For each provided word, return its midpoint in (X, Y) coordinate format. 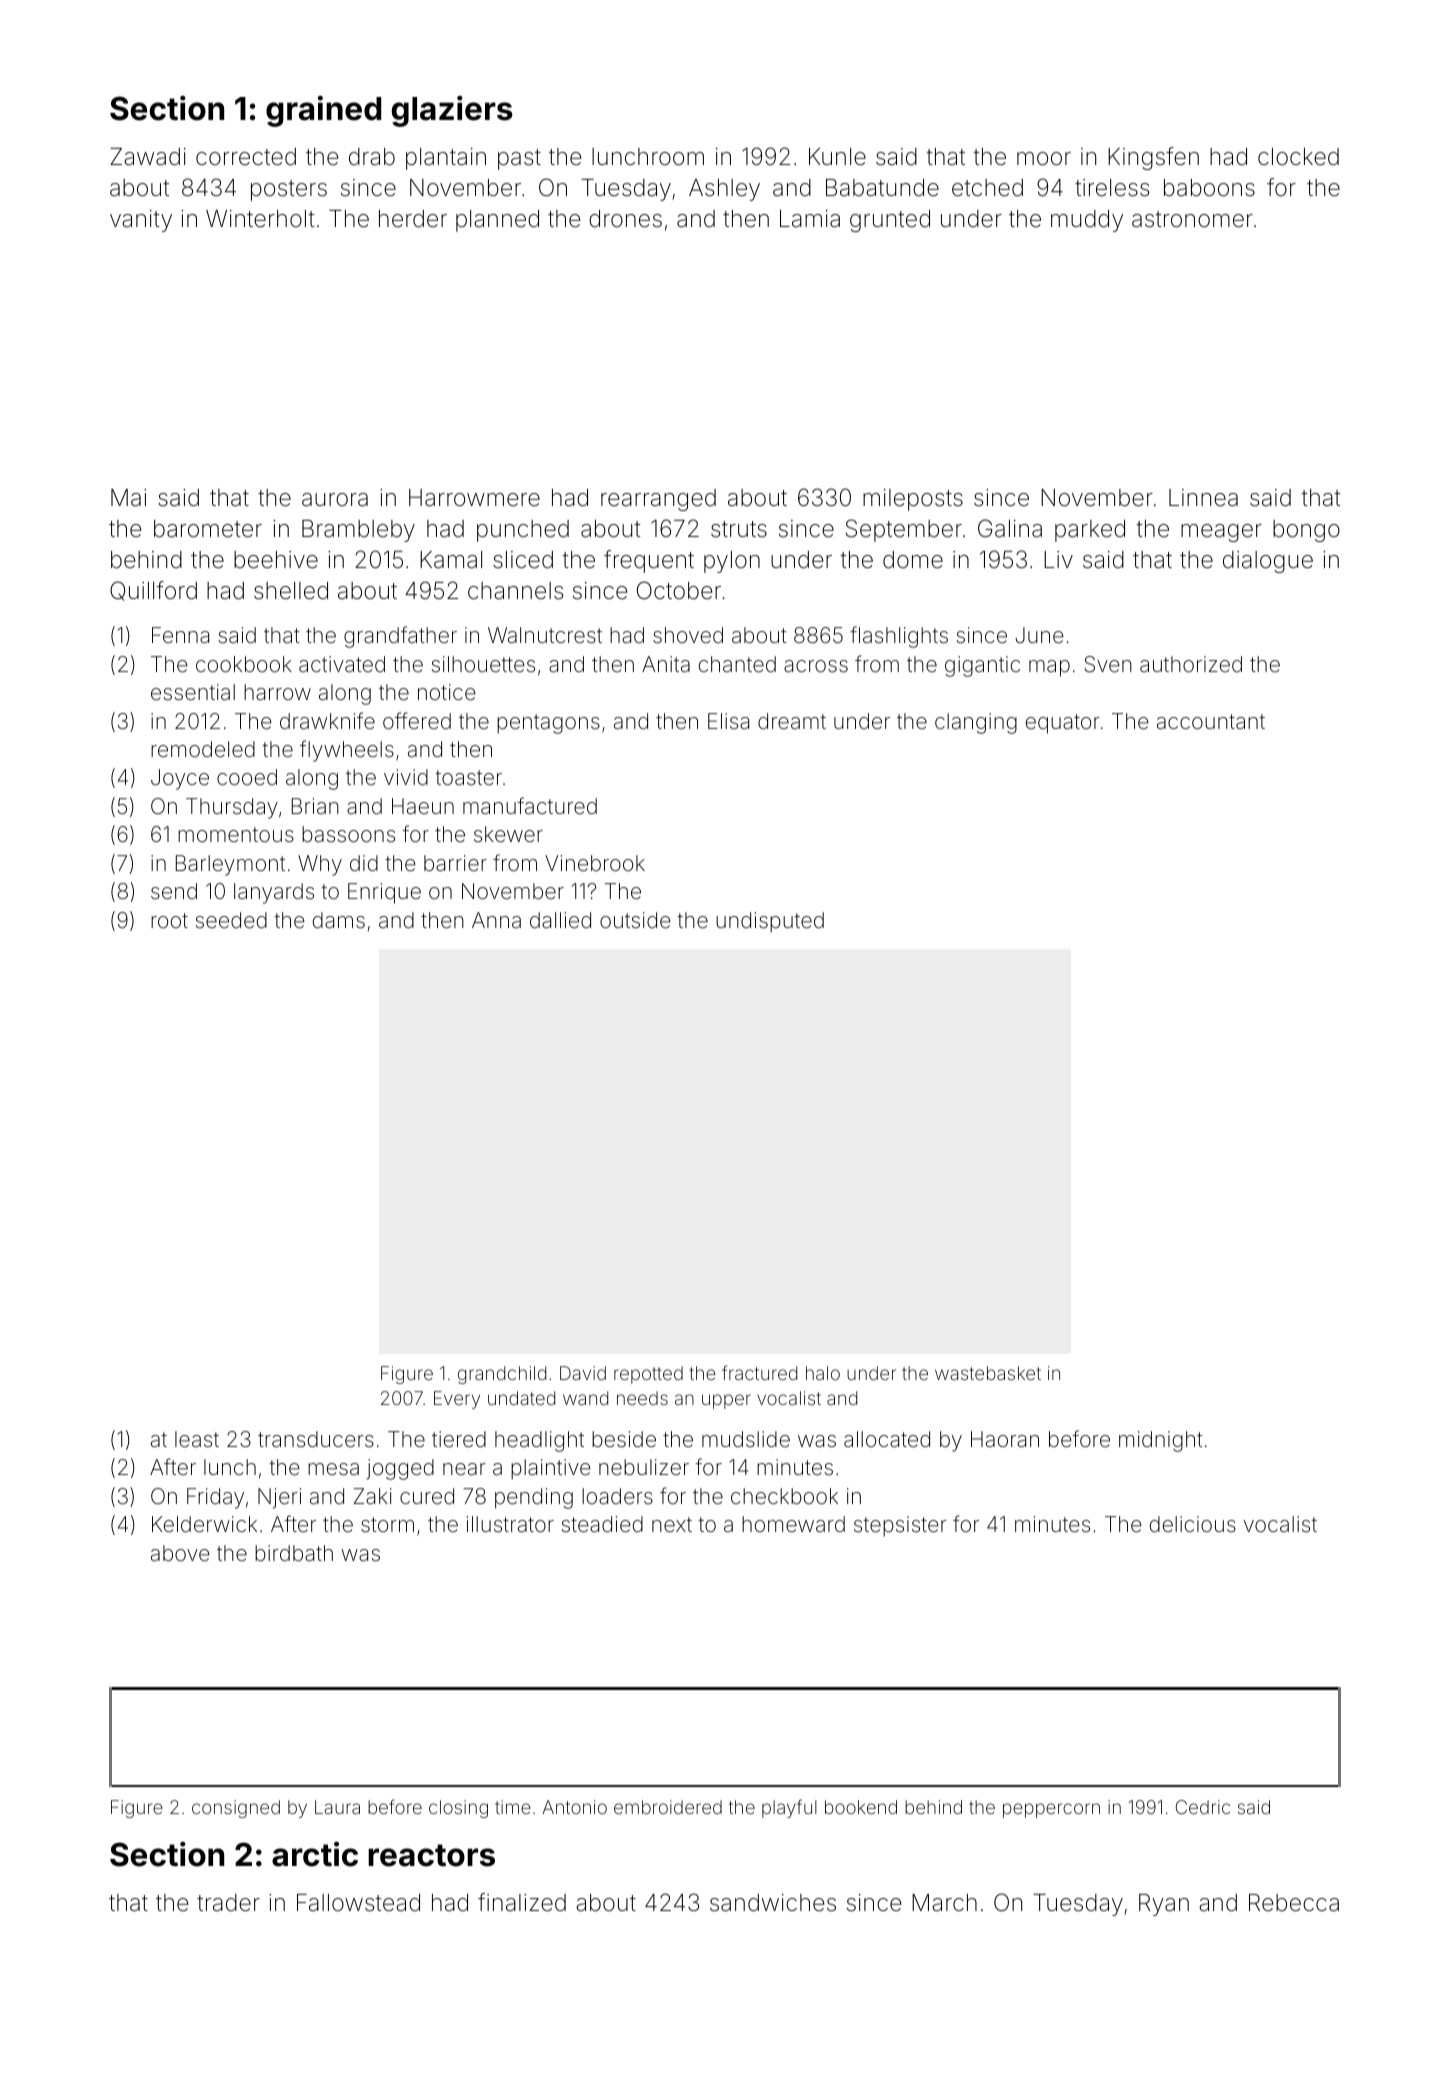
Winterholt (260, 219)
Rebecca (1294, 1903)
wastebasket (988, 1373)
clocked (1298, 157)
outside (635, 920)
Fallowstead (358, 1903)
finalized (522, 1902)
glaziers (452, 111)
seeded (231, 920)
